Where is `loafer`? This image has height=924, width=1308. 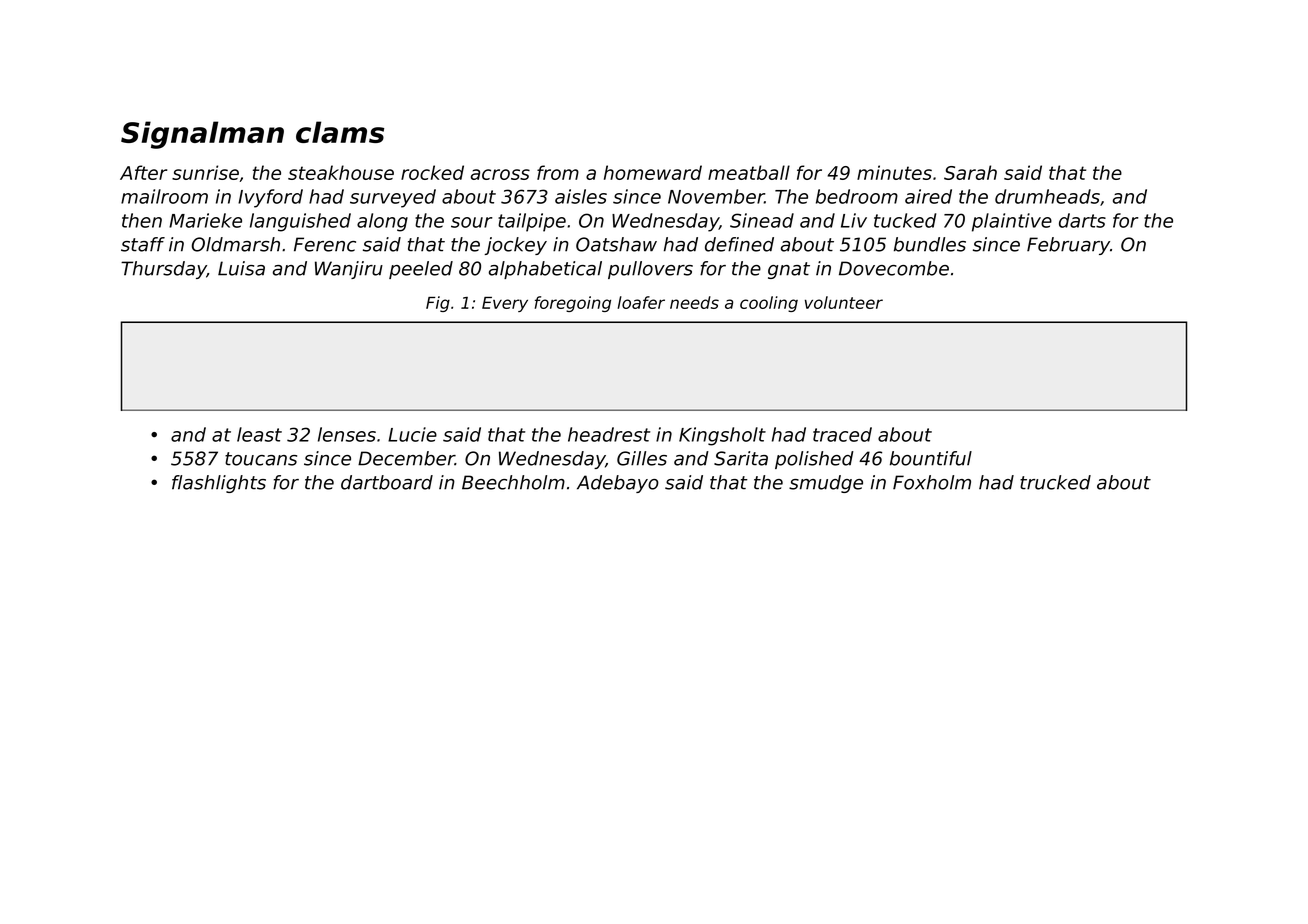 loafer is located at coordinates (641, 302).
